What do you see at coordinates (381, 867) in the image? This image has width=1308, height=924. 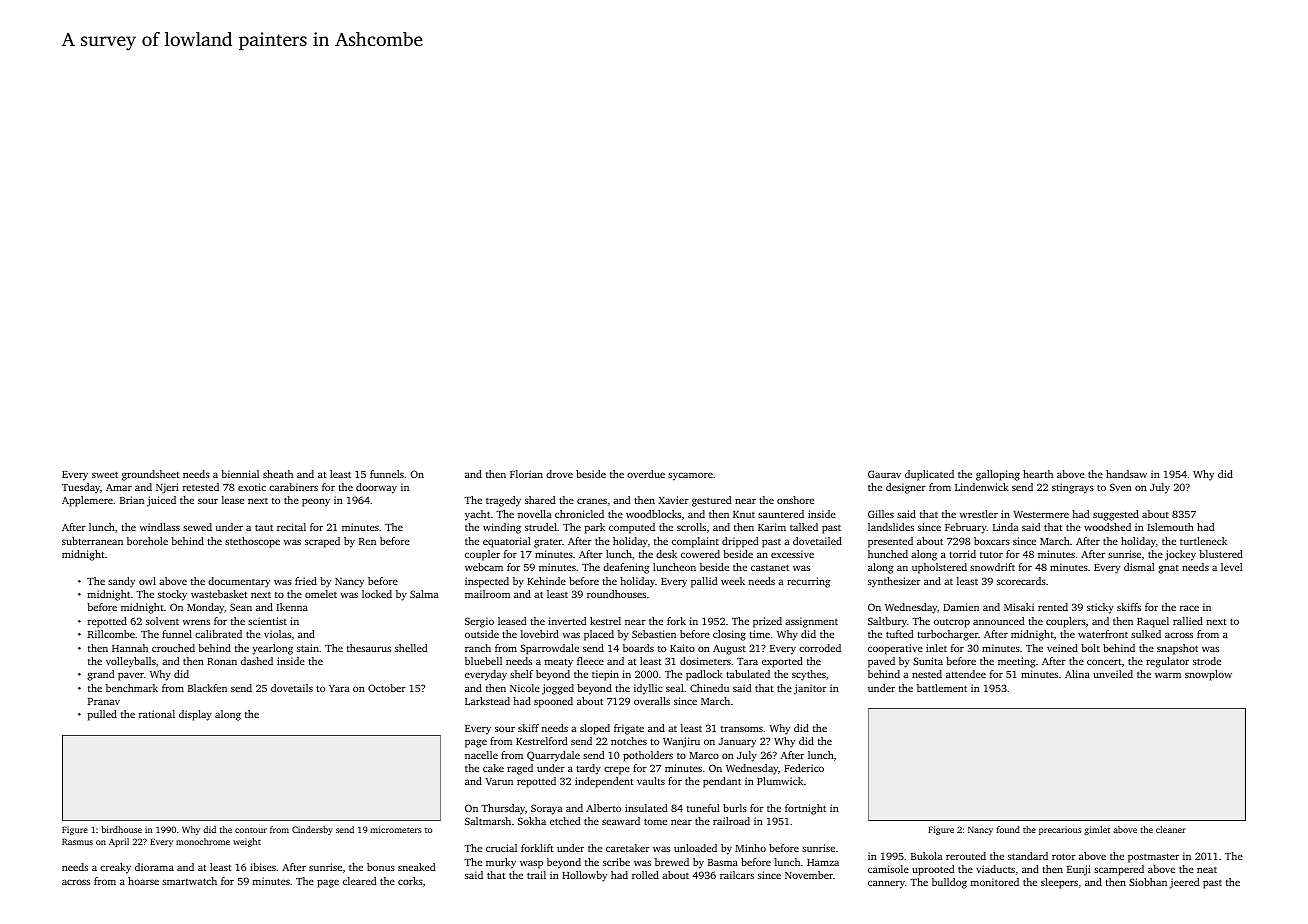 I see `bonus` at bounding box center [381, 867].
